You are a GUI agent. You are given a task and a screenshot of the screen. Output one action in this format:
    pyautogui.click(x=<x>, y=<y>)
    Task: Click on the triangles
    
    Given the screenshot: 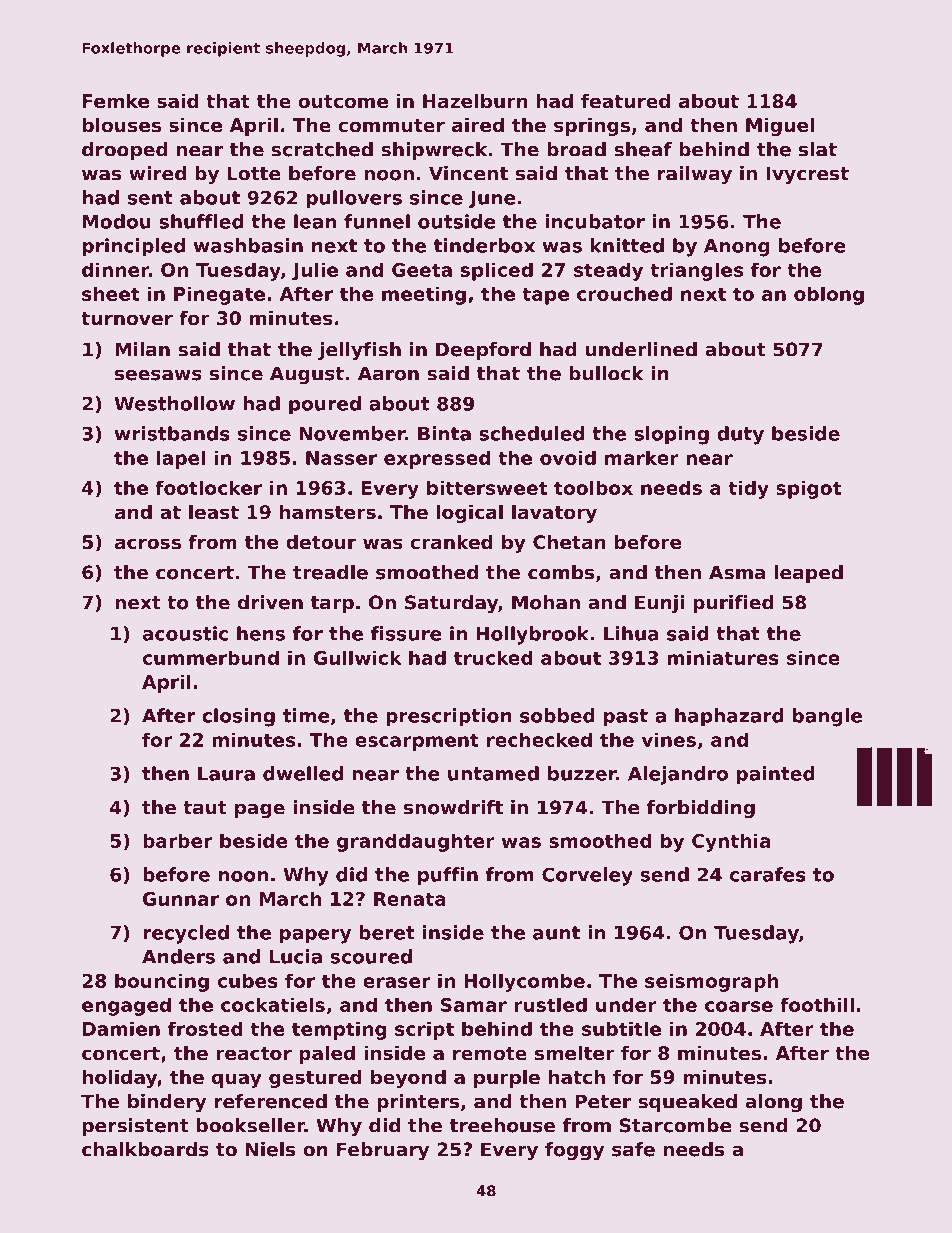 What is the action you would take?
    pyautogui.click(x=696, y=271)
